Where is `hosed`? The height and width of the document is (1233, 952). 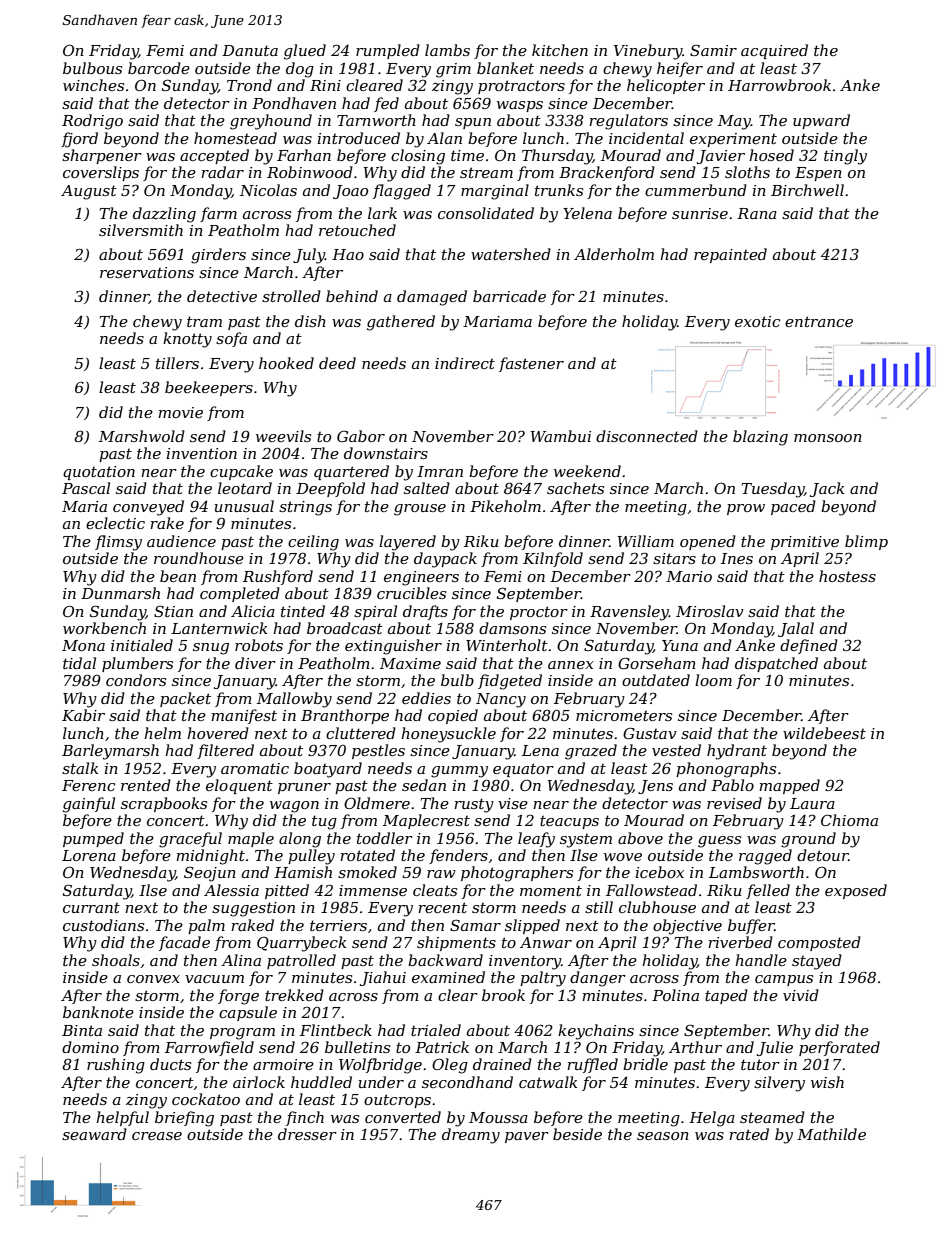 hosed is located at coordinates (771, 155).
